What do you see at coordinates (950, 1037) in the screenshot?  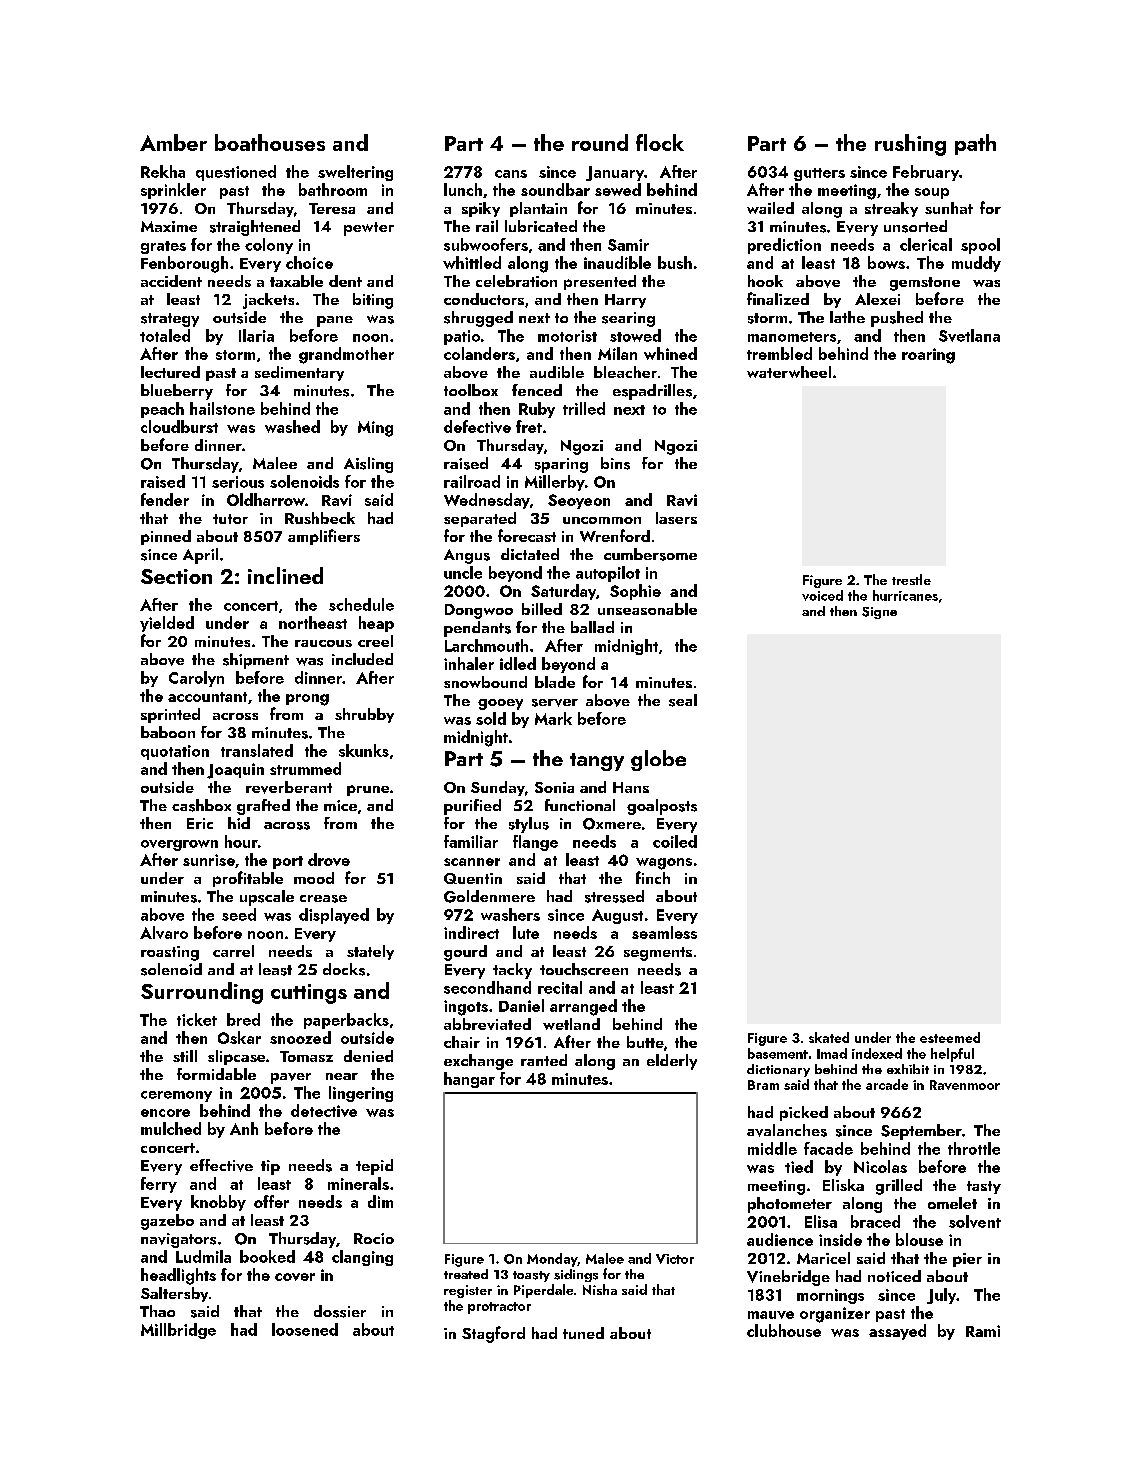 I see `esteemed` at bounding box center [950, 1037].
